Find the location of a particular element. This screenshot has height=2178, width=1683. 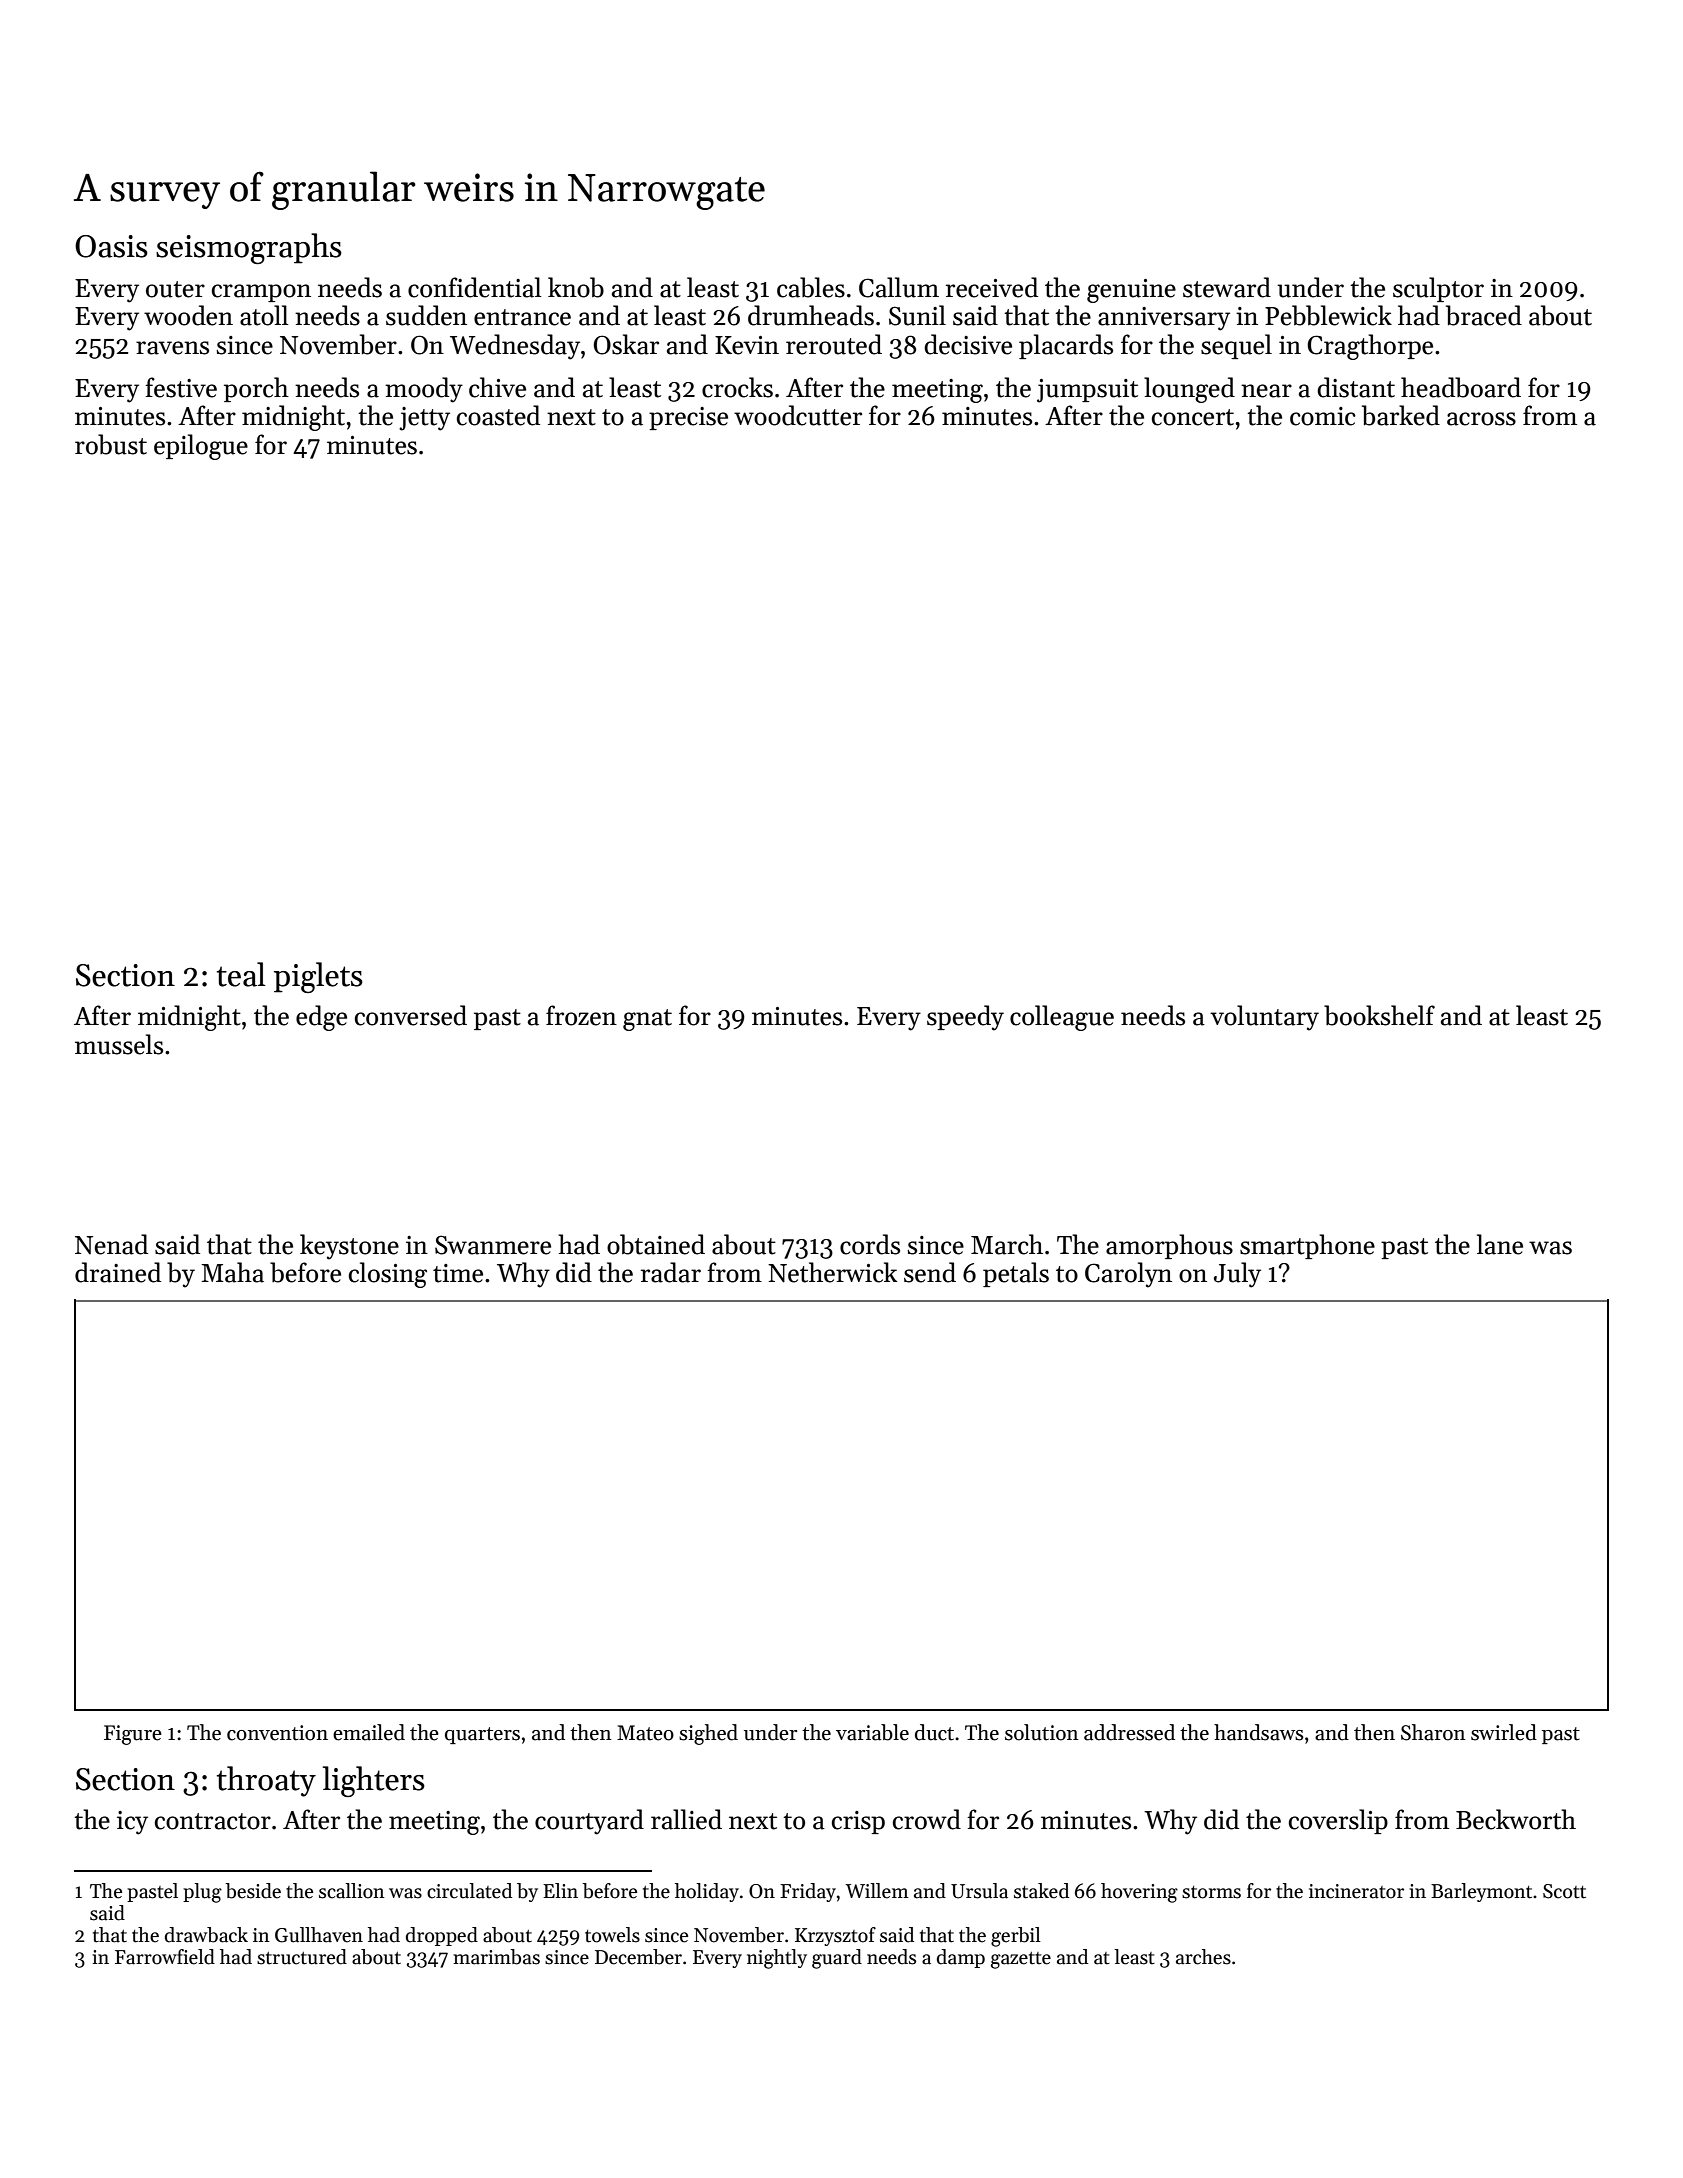

swirled is located at coordinates (1504, 1732).
